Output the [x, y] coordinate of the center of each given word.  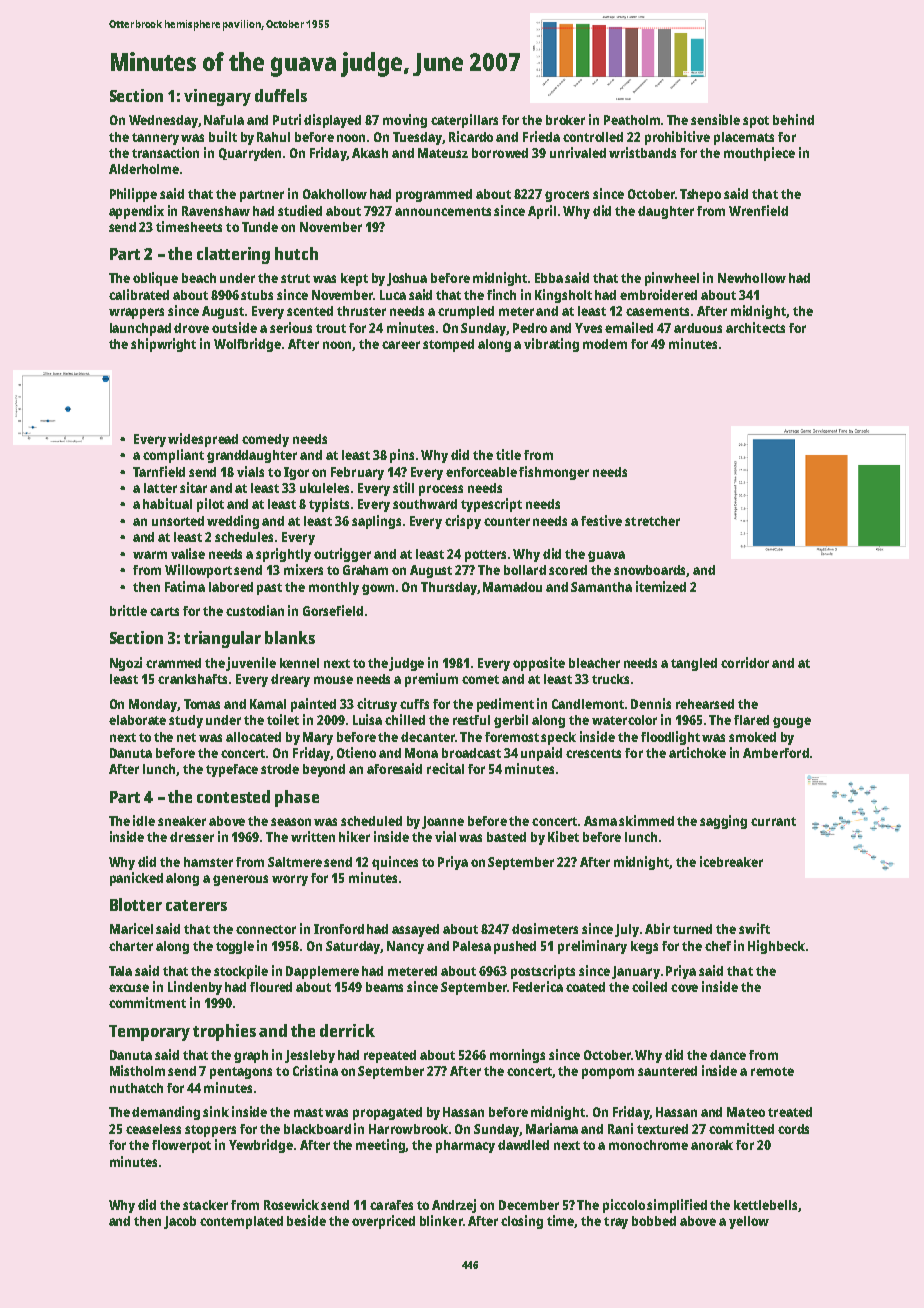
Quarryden [250, 154]
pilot [210, 505]
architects [755, 327]
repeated [390, 1056]
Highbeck [776, 947]
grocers [567, 196]
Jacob [180, 1222]
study [186, 721]
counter [507, 521]
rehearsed [705, 704]
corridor [745, 662]
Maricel [131, 928]
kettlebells [765, 1205]
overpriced [383, 1222]
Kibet [563, 836]
